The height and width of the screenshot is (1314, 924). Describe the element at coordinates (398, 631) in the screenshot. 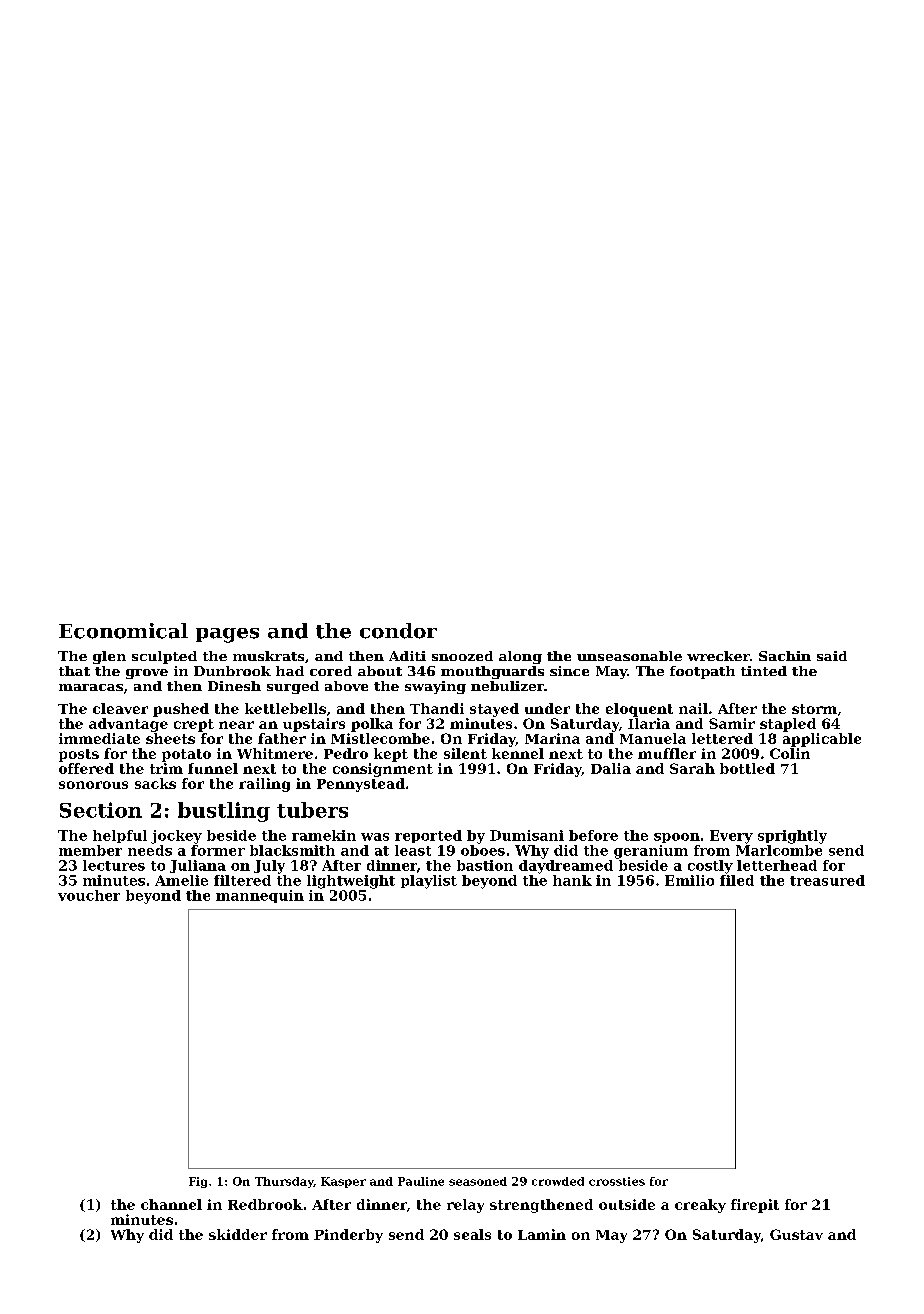

I see `condor` at that location.
